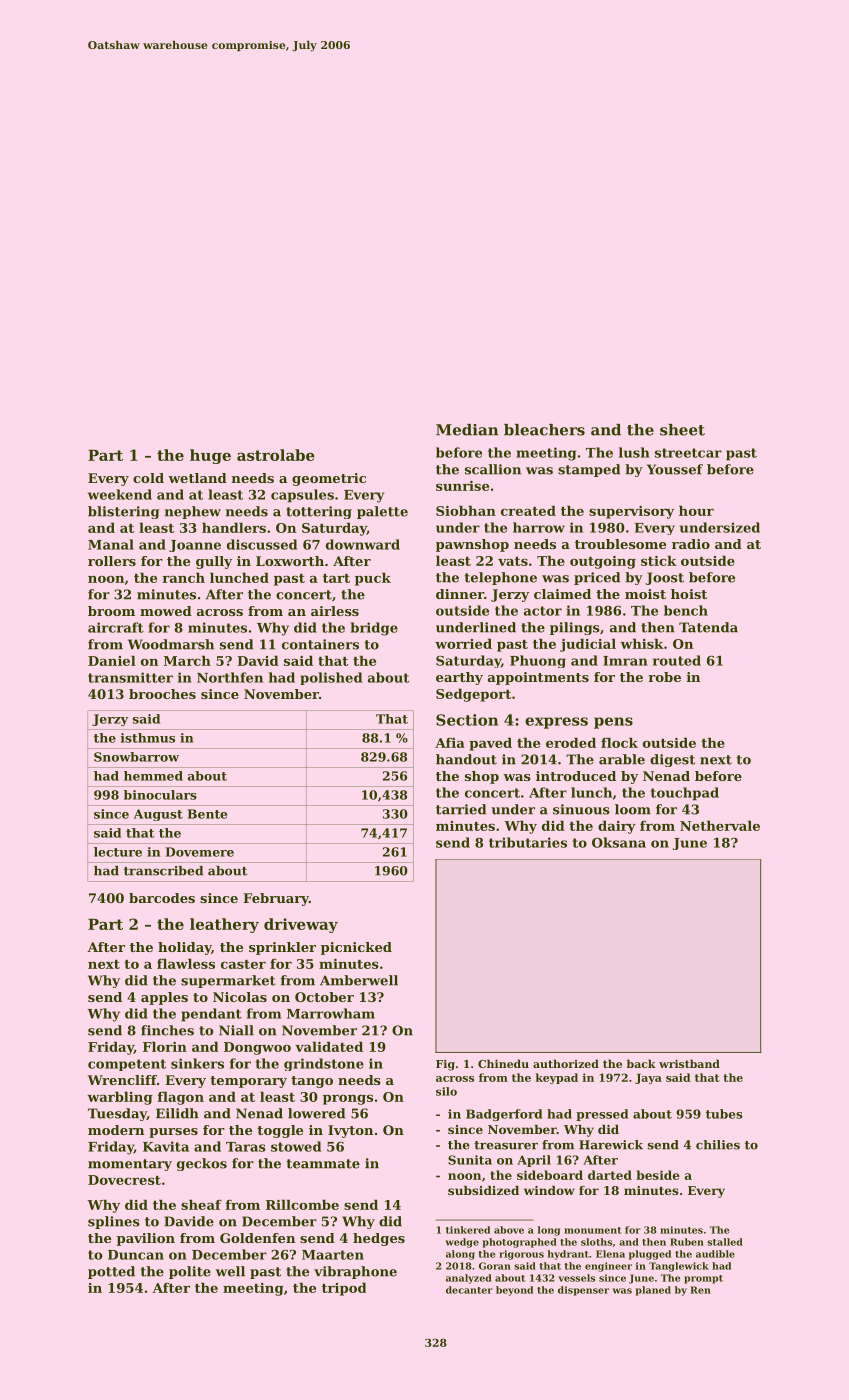 This image has width=849, height=1400. I want to click on mowed, so click(166, 611).
